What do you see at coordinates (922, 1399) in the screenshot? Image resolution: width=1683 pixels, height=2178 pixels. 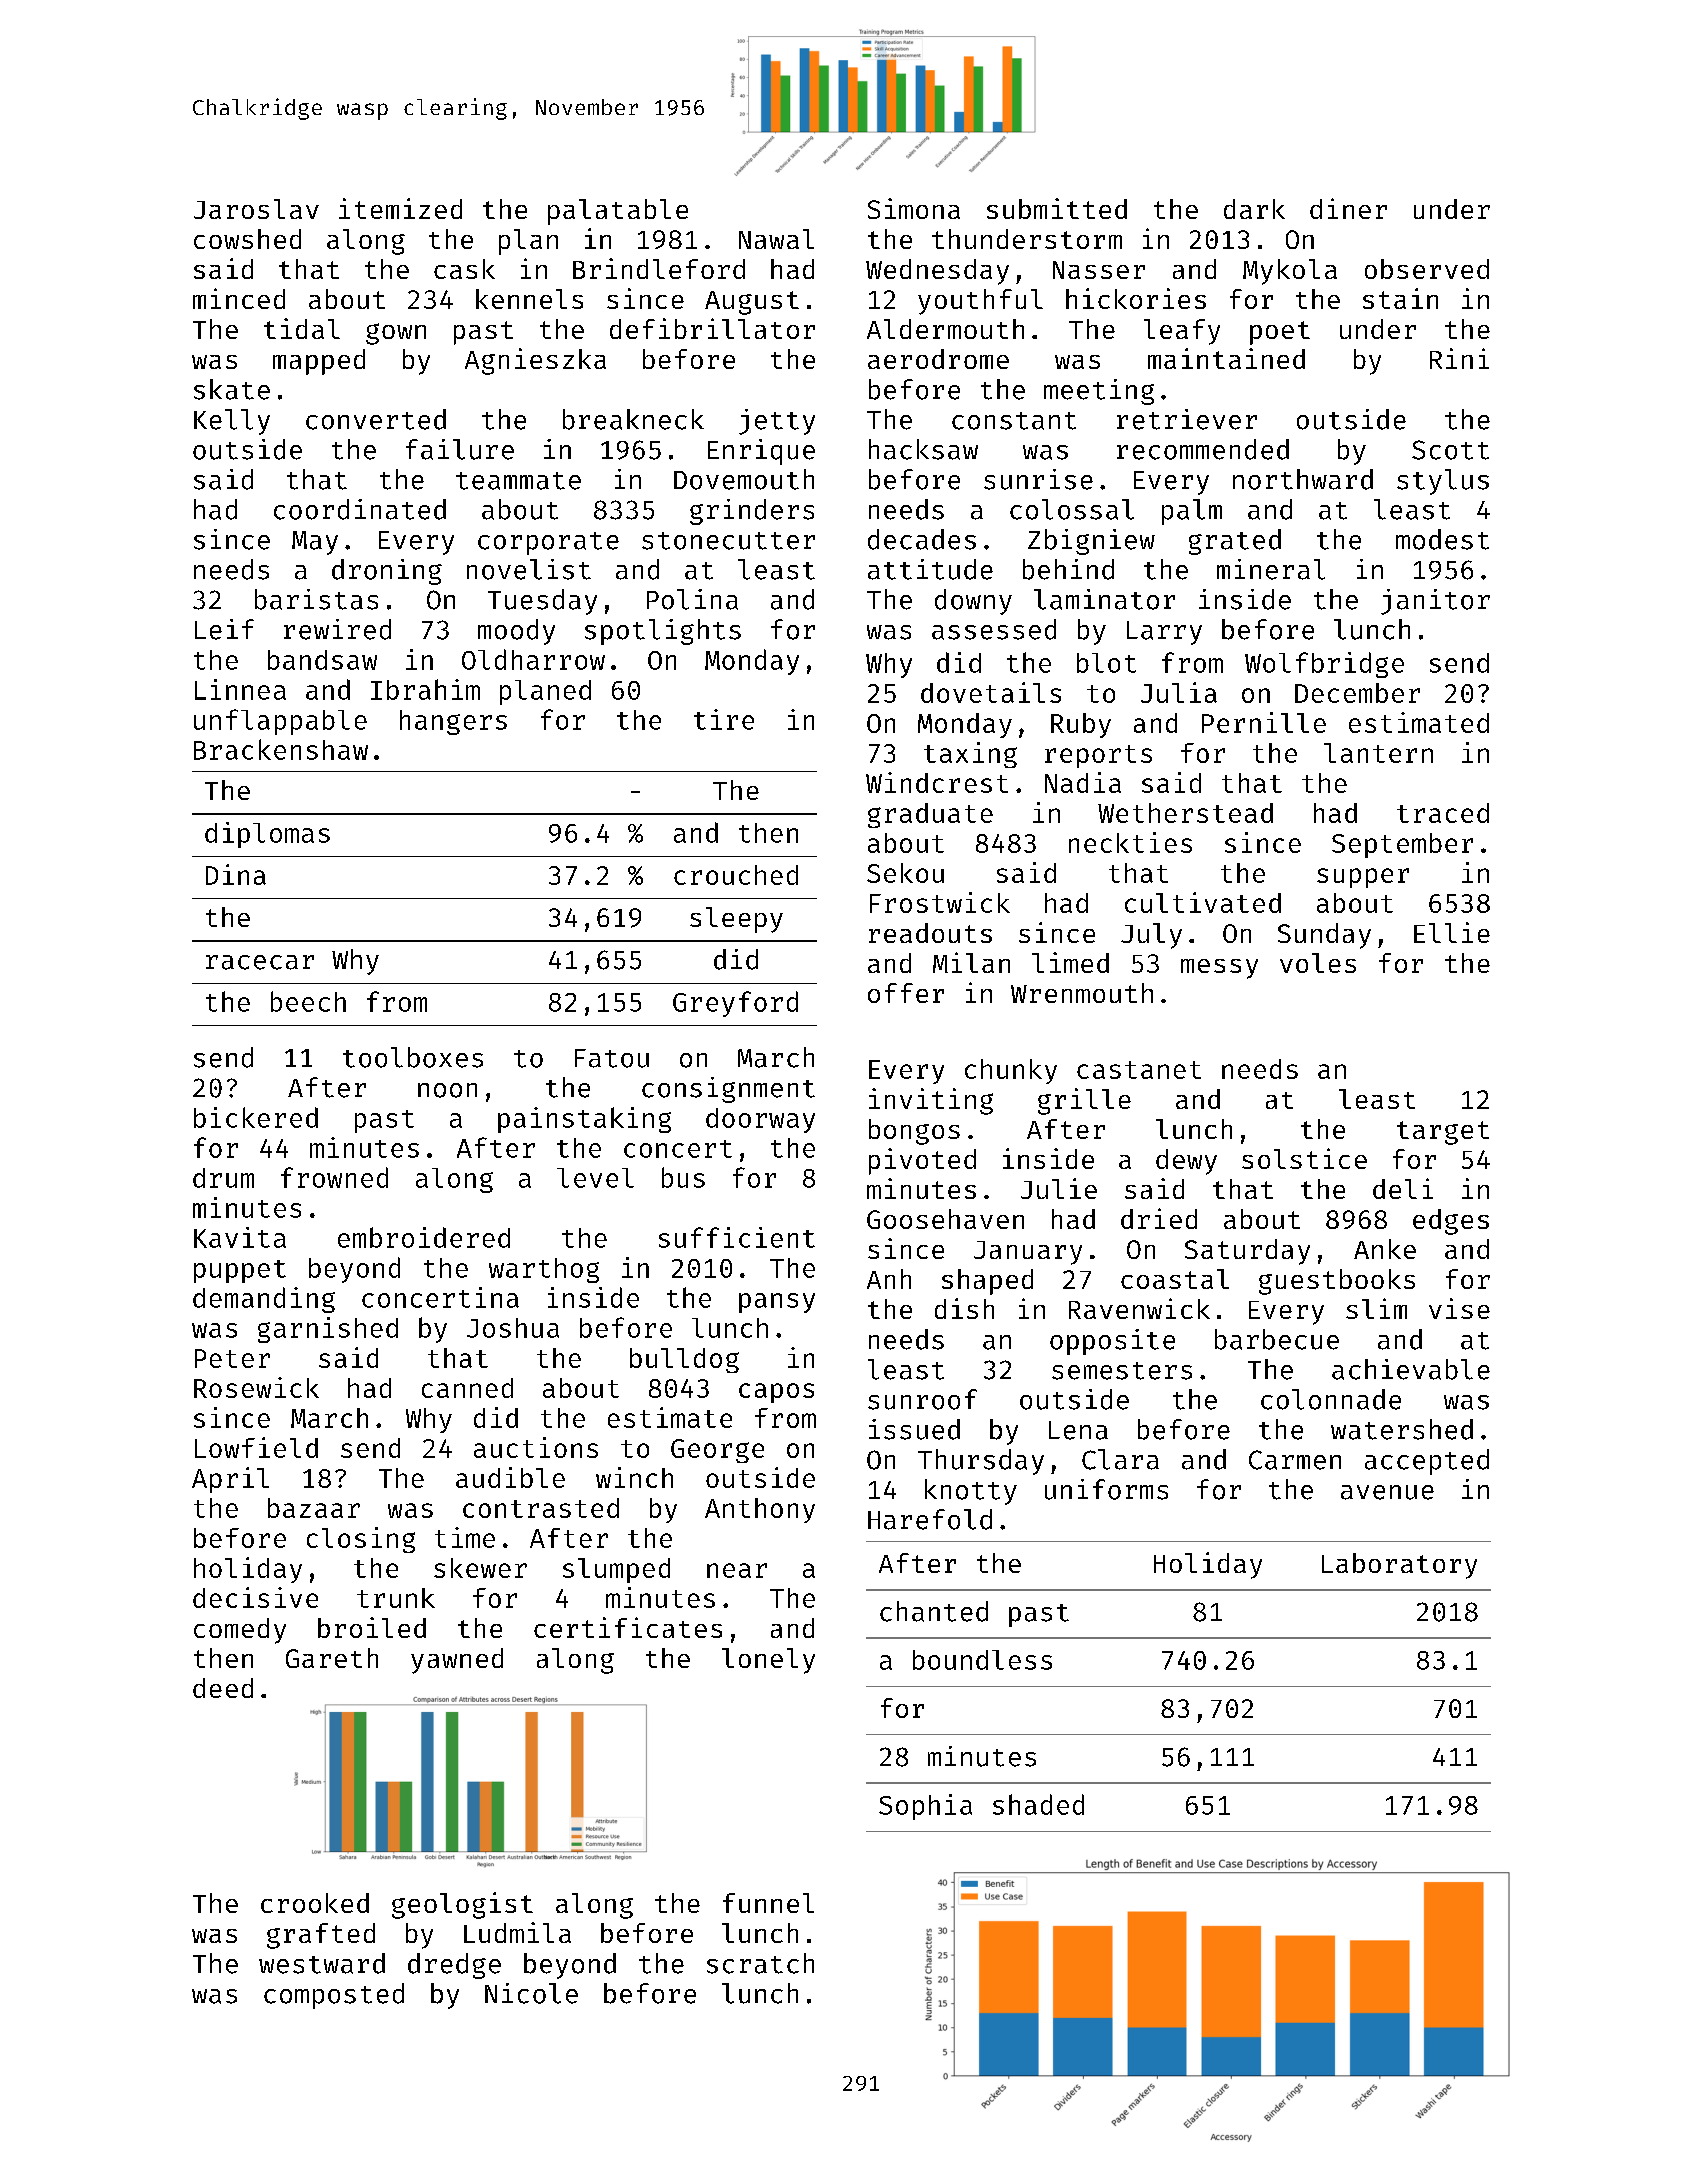 I see `sunroof` at bounding box center [922, 1399].
